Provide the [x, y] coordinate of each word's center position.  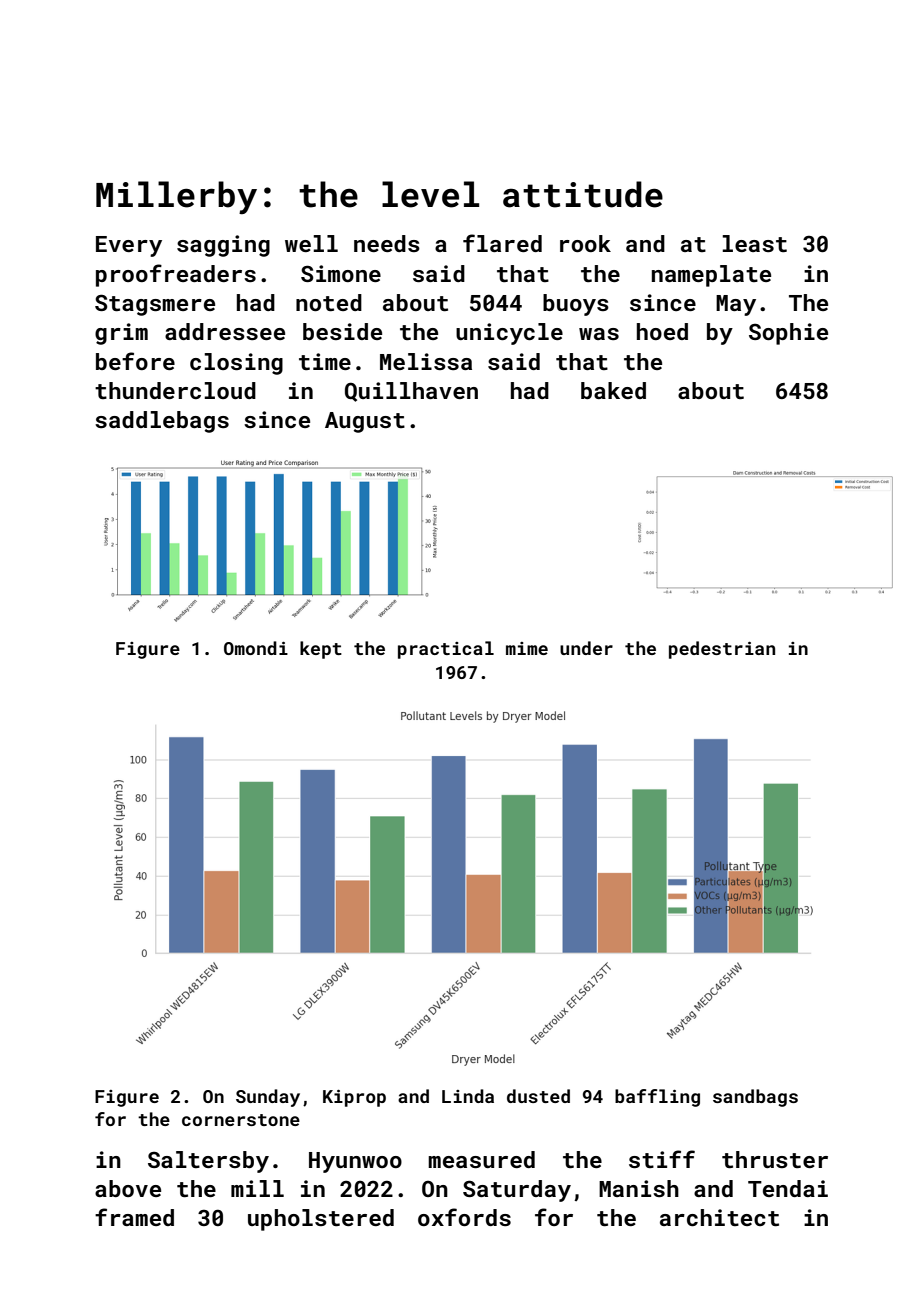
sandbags [755, 1098]
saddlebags [162, 422]
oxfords [464, 1217]
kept [321, 650]
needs [387, 243]
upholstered [321, 1220]
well [311, 243]
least [755, 243]
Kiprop [354, 1098]
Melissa [426, 361]
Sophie [788, 334]
